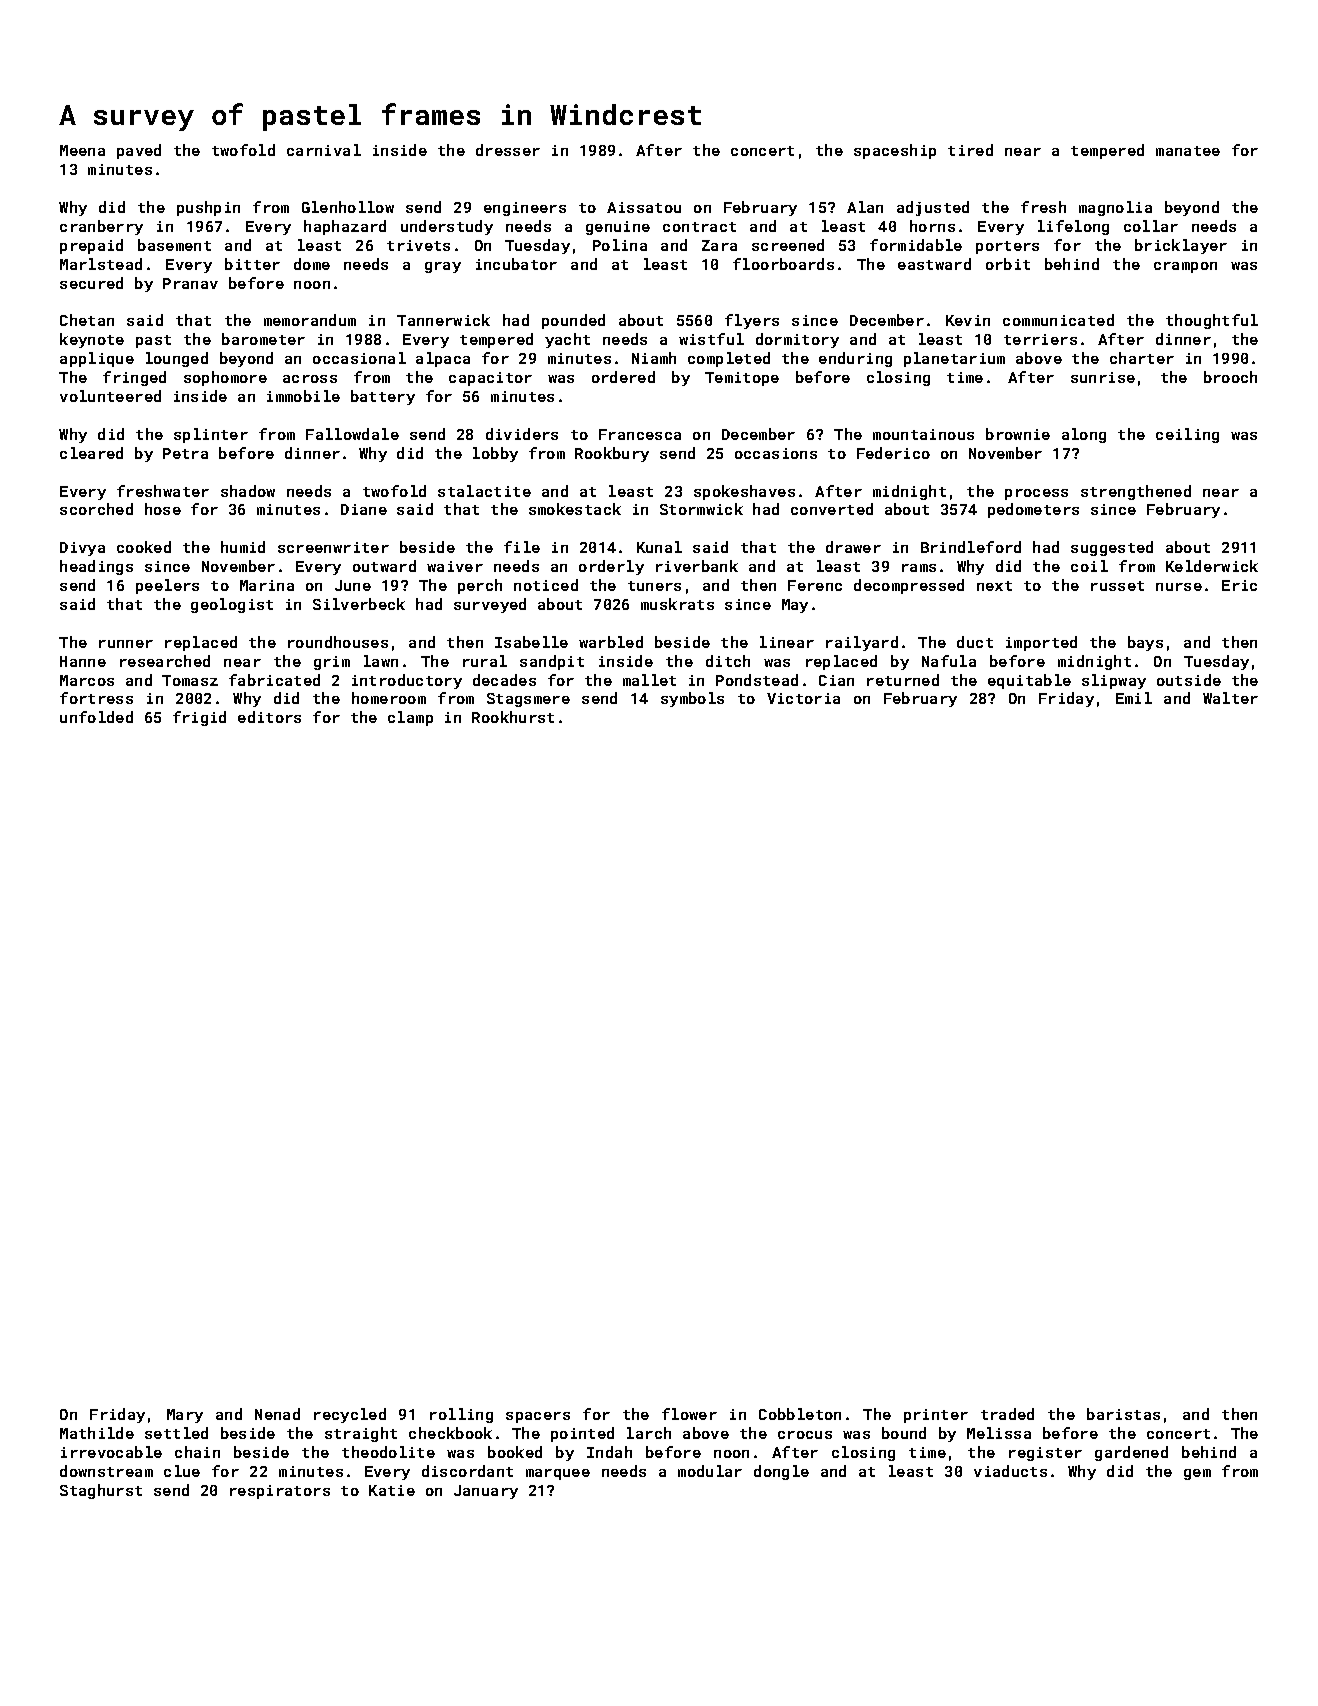 The width and height of the screenshot is (1318, 1706). Describe the element at coordinates (350, 1415) in the screenshot. I see `recycled` at that location.
